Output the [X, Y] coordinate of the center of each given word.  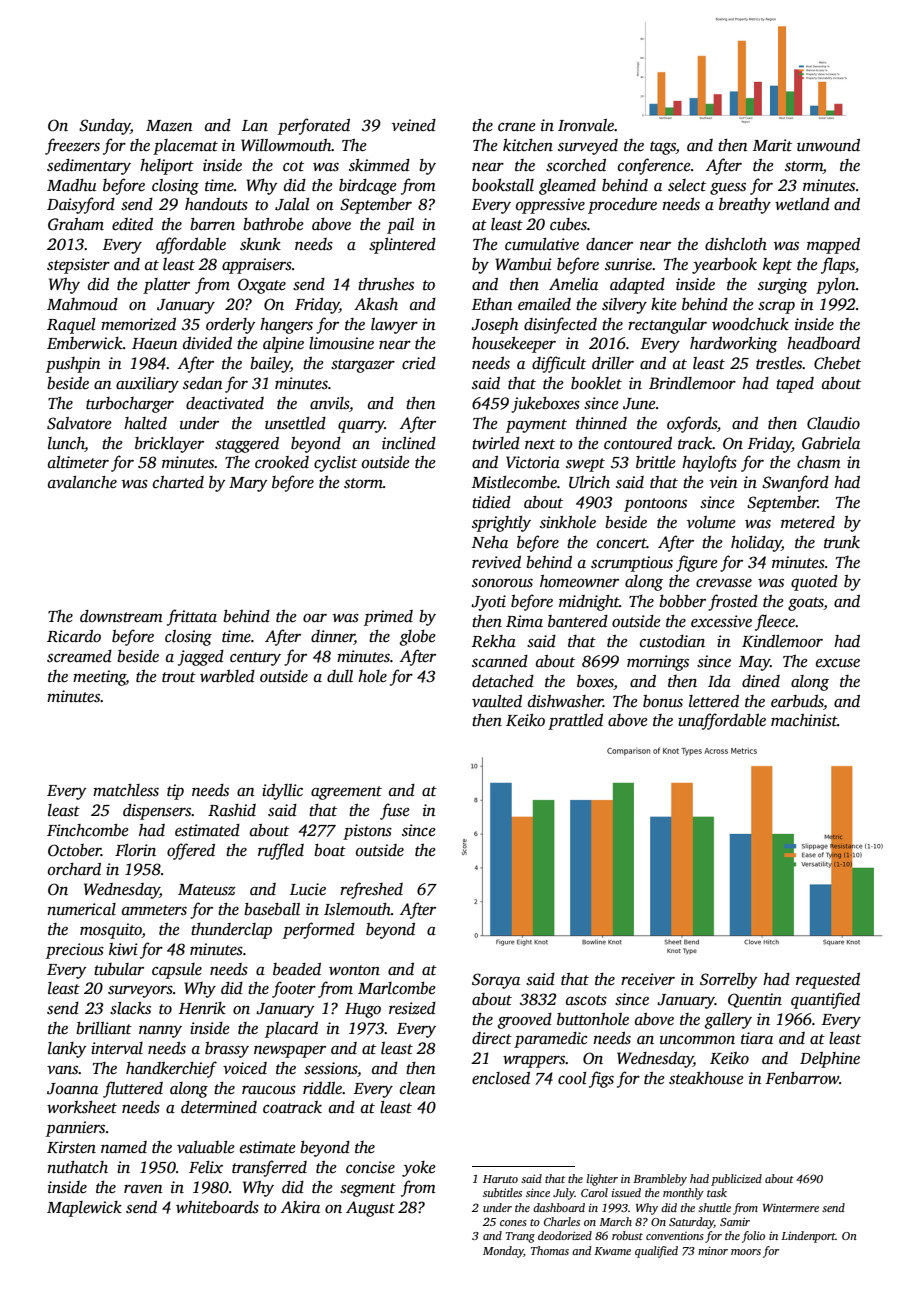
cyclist [335, 464]
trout [179, 677]
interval [117, 1048]
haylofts [709, 463]
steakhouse [706, 1078]
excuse [838, 663]
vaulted [497, 701]
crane [517, 127]
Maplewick [84, 1209]
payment [536, 426]
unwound [828, 145]
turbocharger [130, 405]
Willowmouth [286, 145]
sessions [330, 1068]
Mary [248, 484]
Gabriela [831, 443]
